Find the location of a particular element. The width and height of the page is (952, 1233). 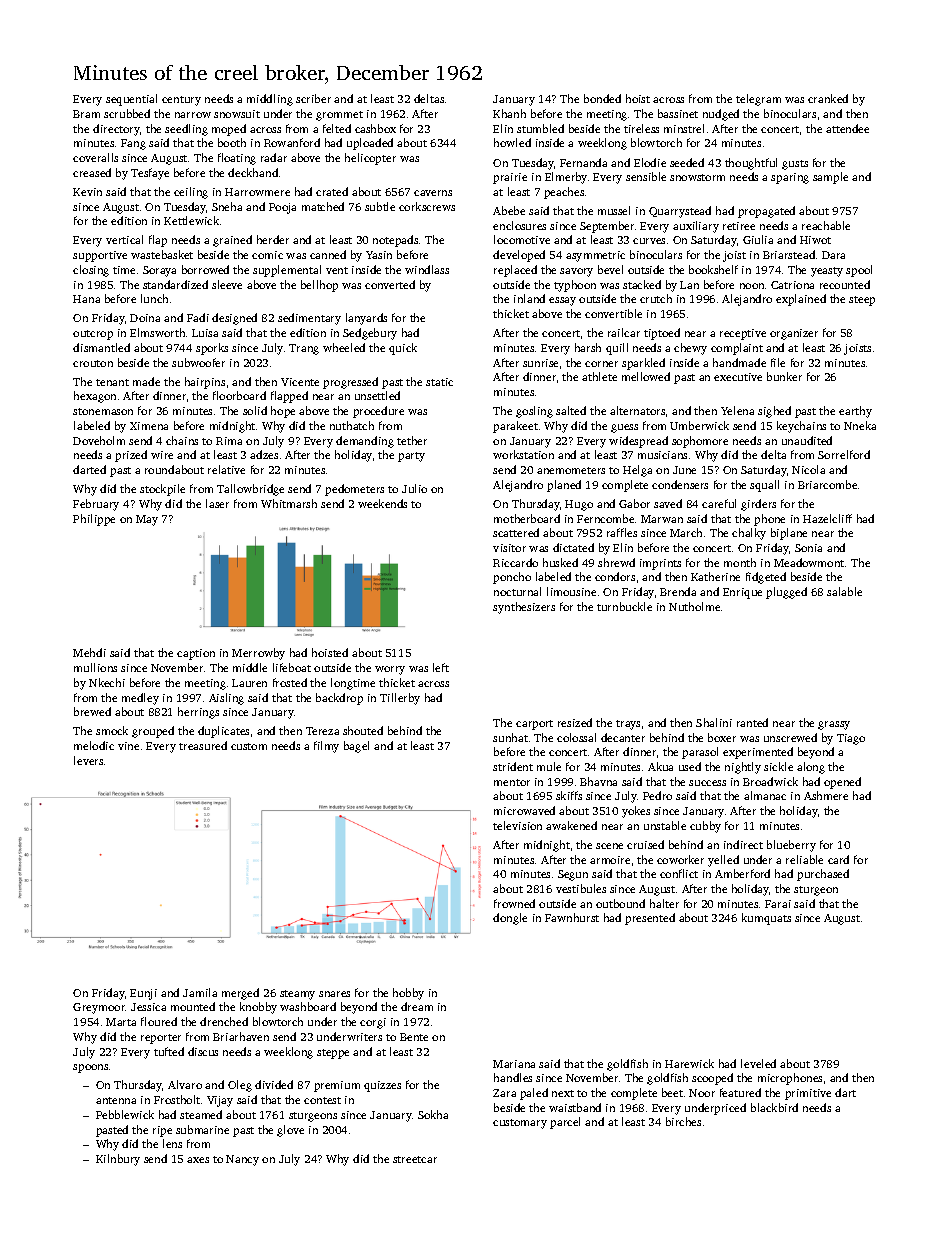

bagel is located at coordinates (356, 747).
